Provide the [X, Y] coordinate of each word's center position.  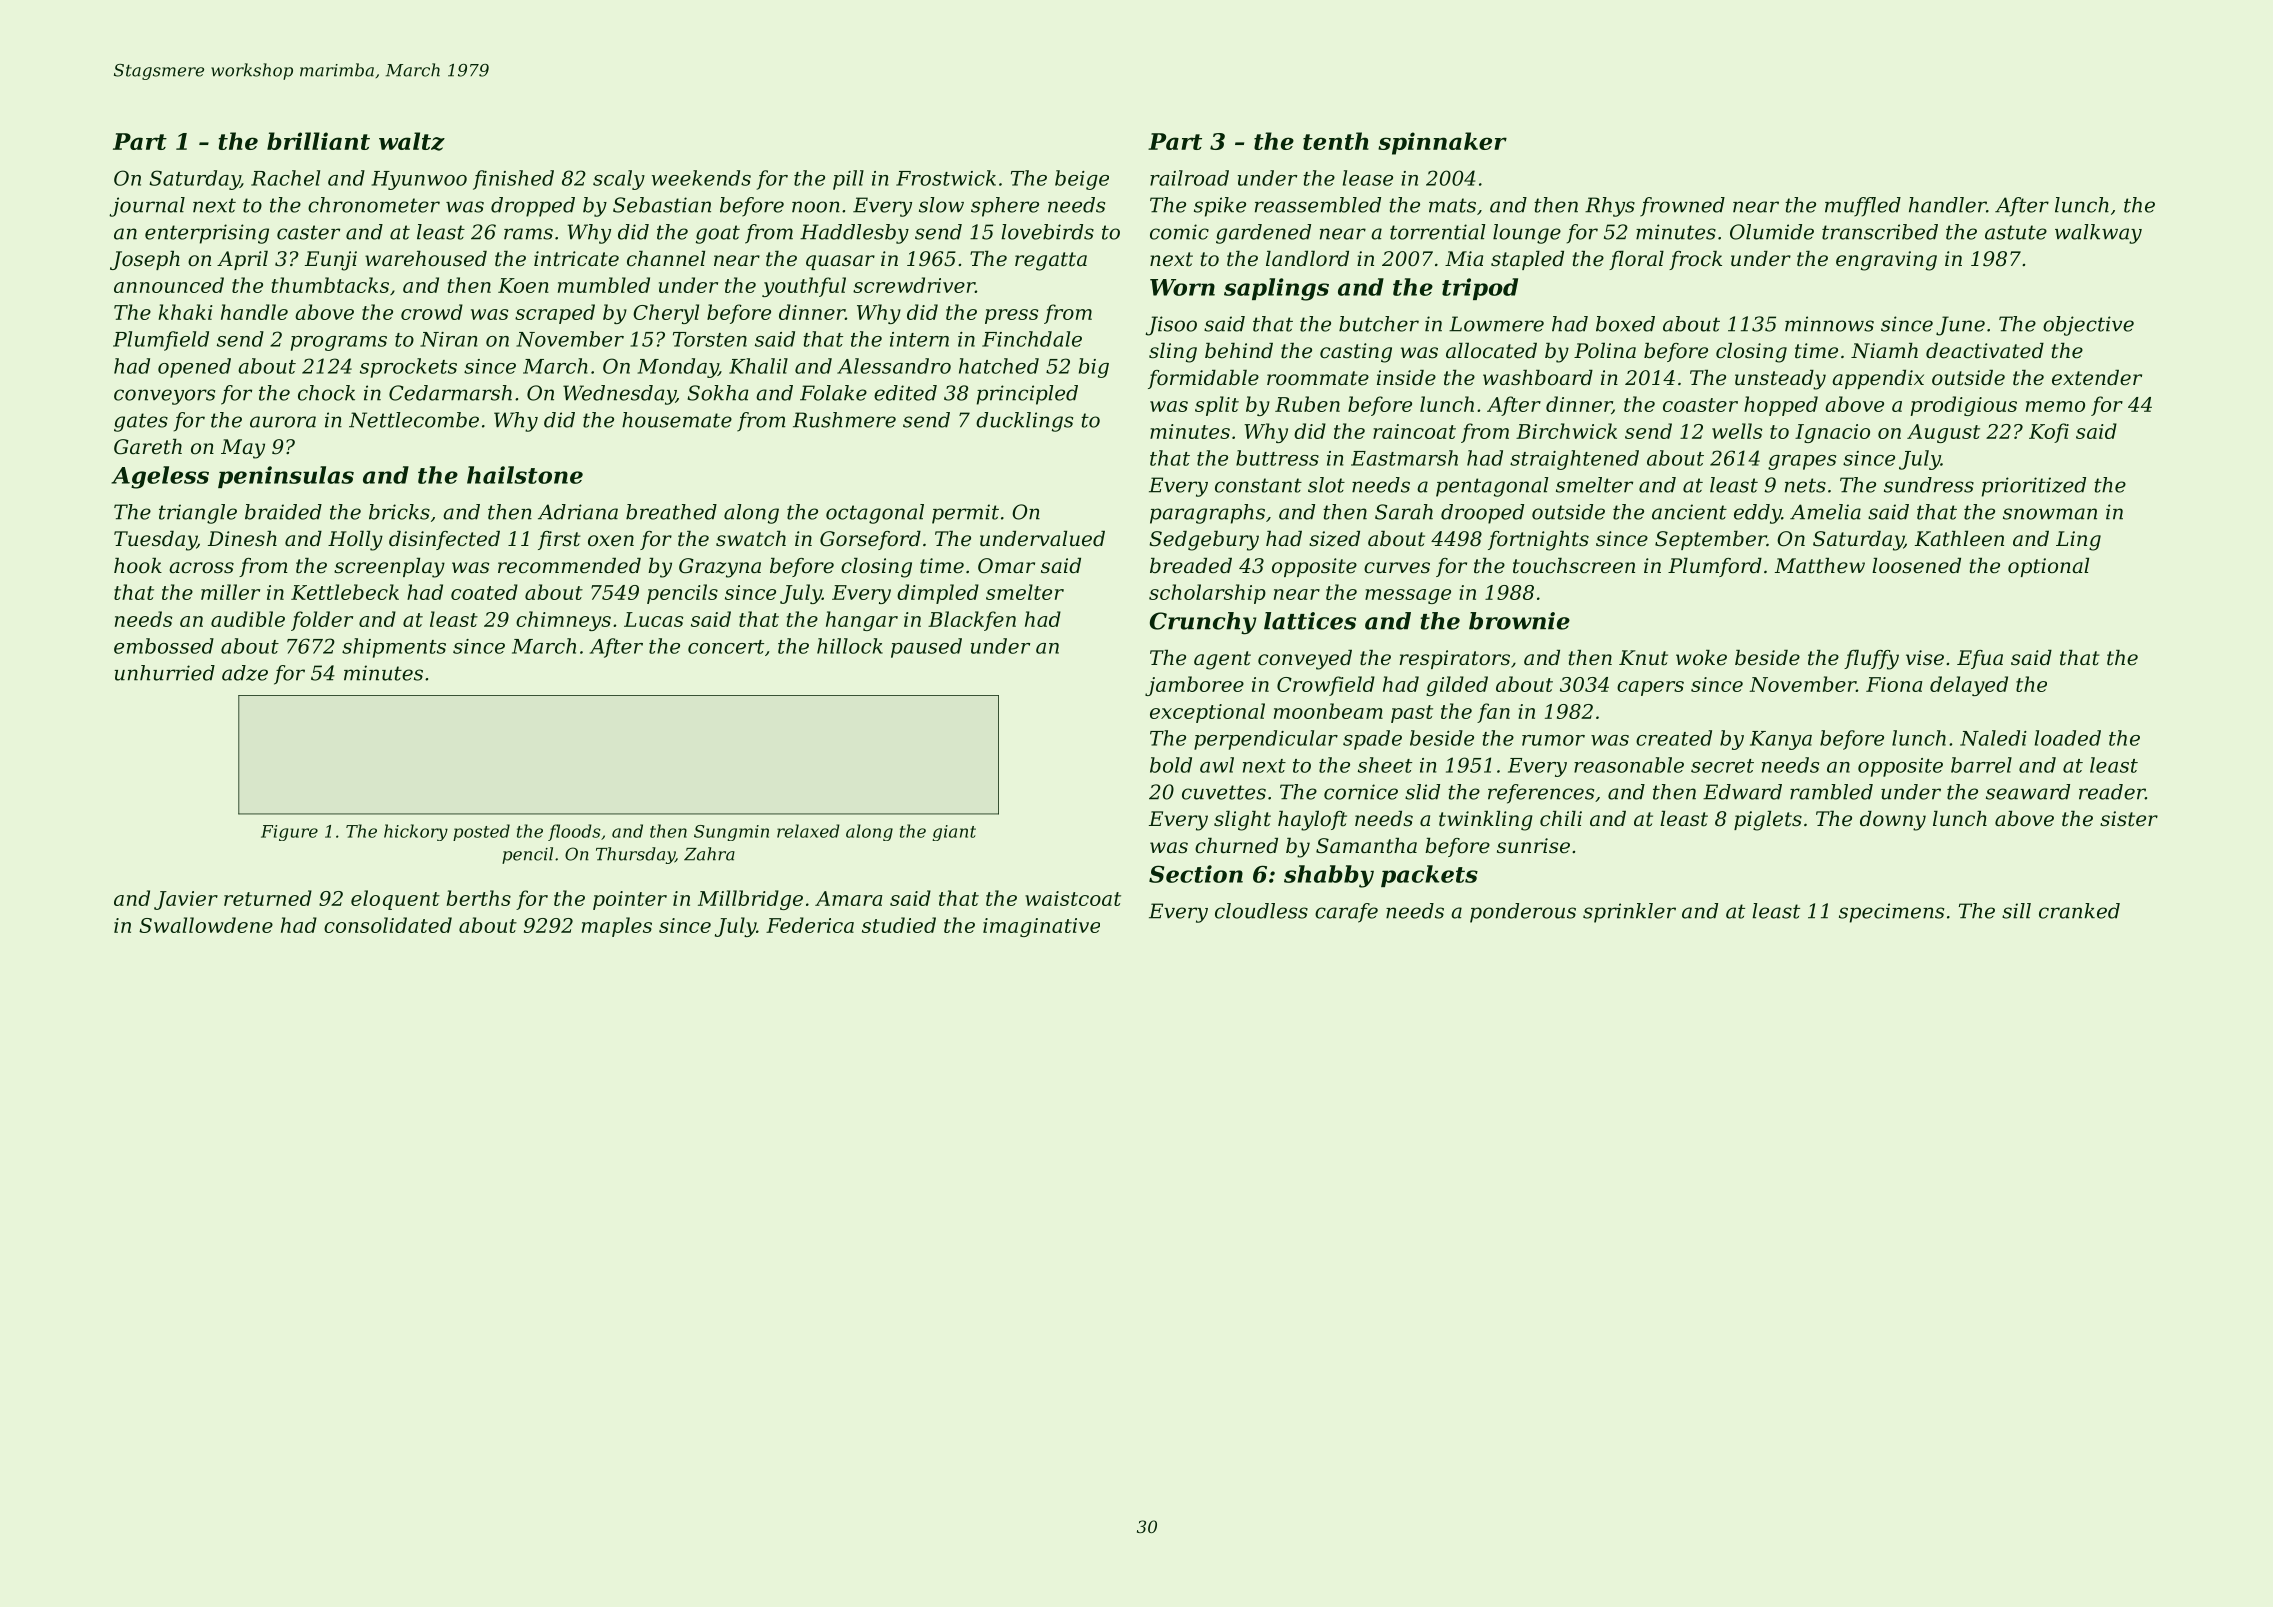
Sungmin [731, 833]
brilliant [318, 141]
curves [1397, 568]
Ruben [1307, 404]
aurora [283, 422]
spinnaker [1442, 143]
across [201, 568]
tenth [1336, 141]
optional [2048, 567]
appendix [1878, 379]
